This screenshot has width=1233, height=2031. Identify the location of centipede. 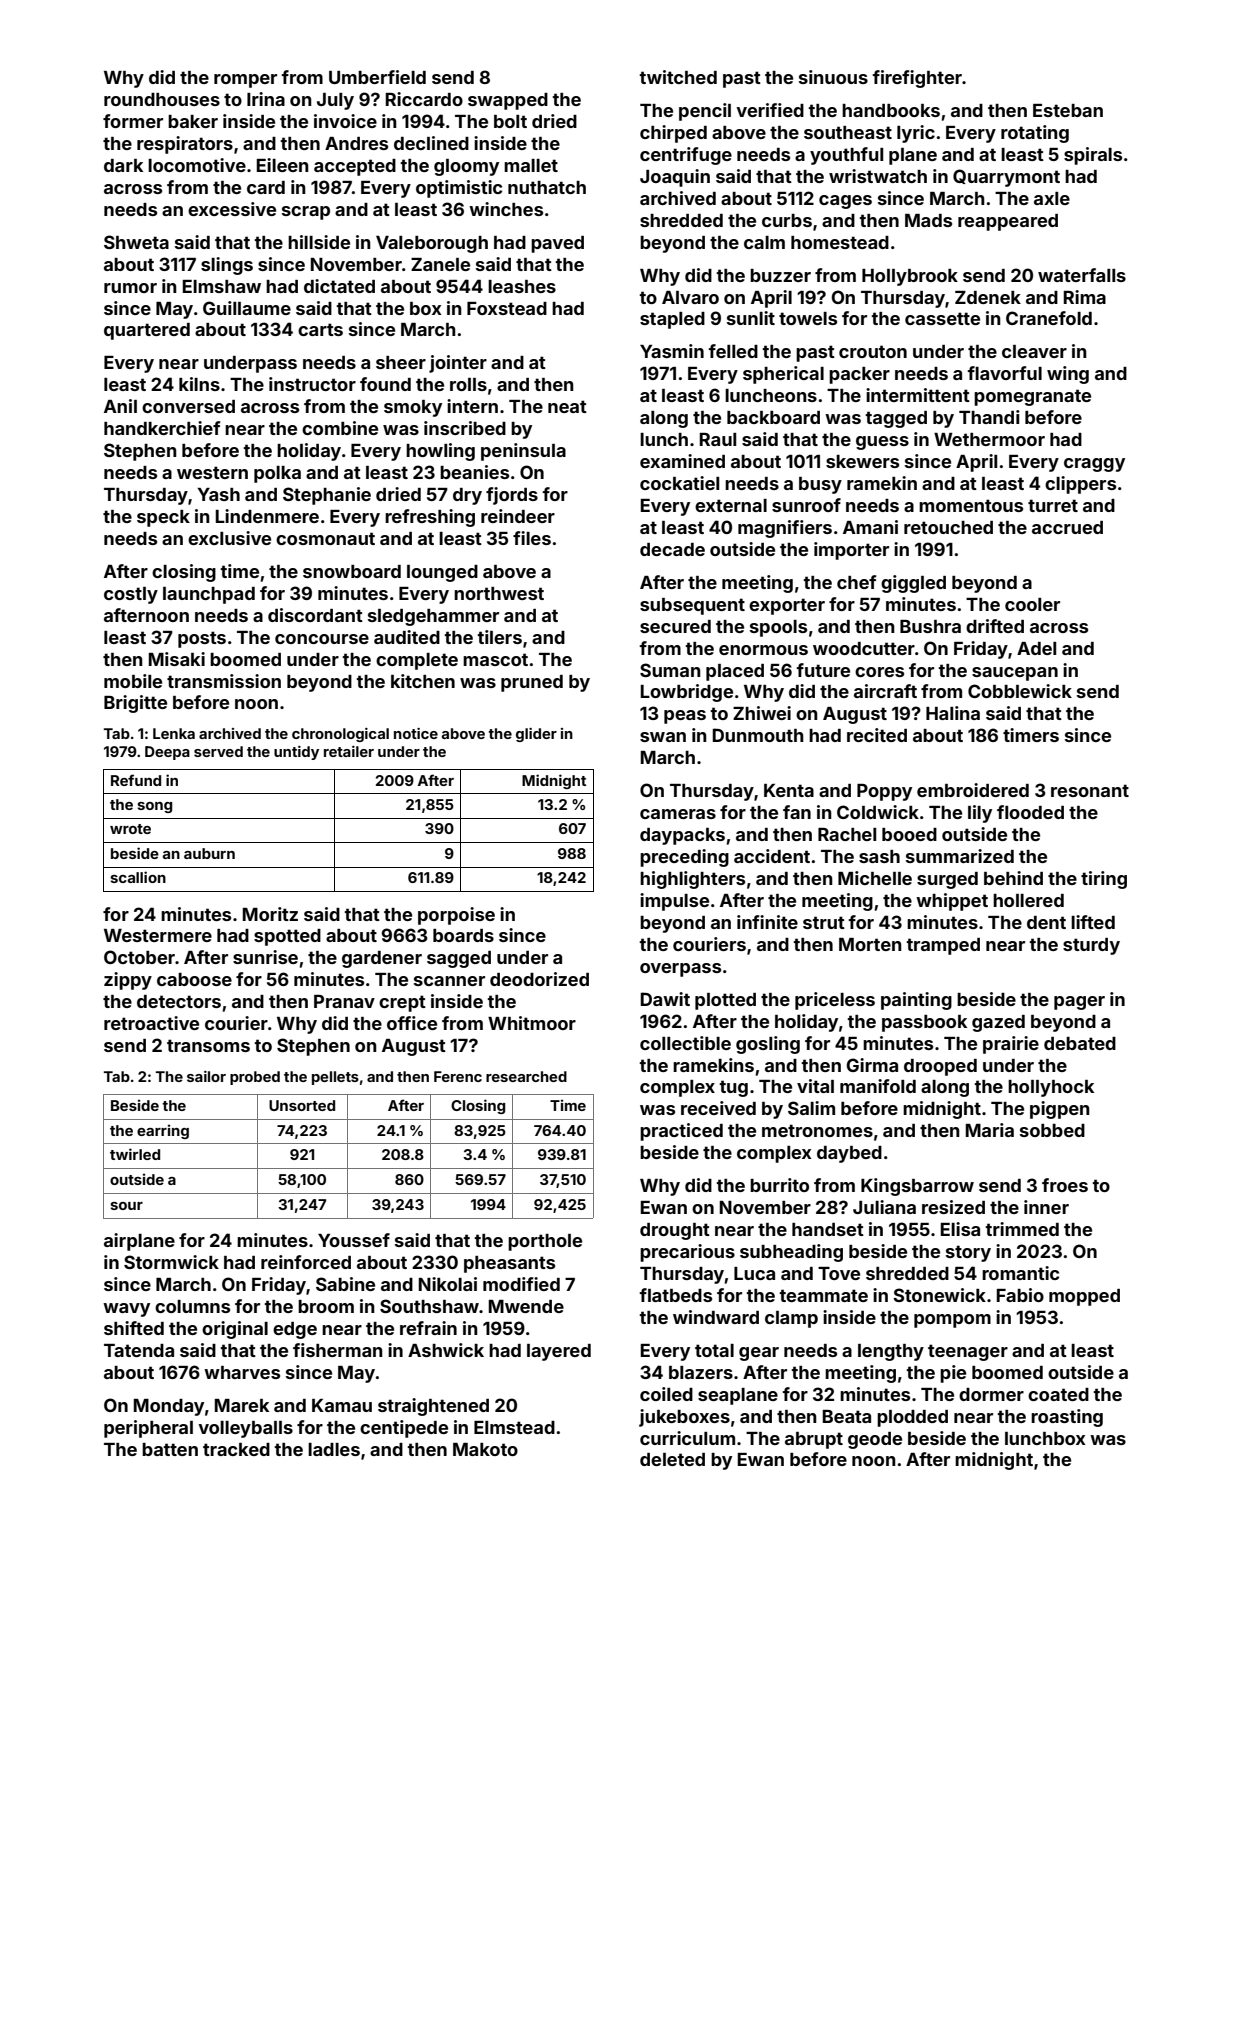
(404, 1429).
